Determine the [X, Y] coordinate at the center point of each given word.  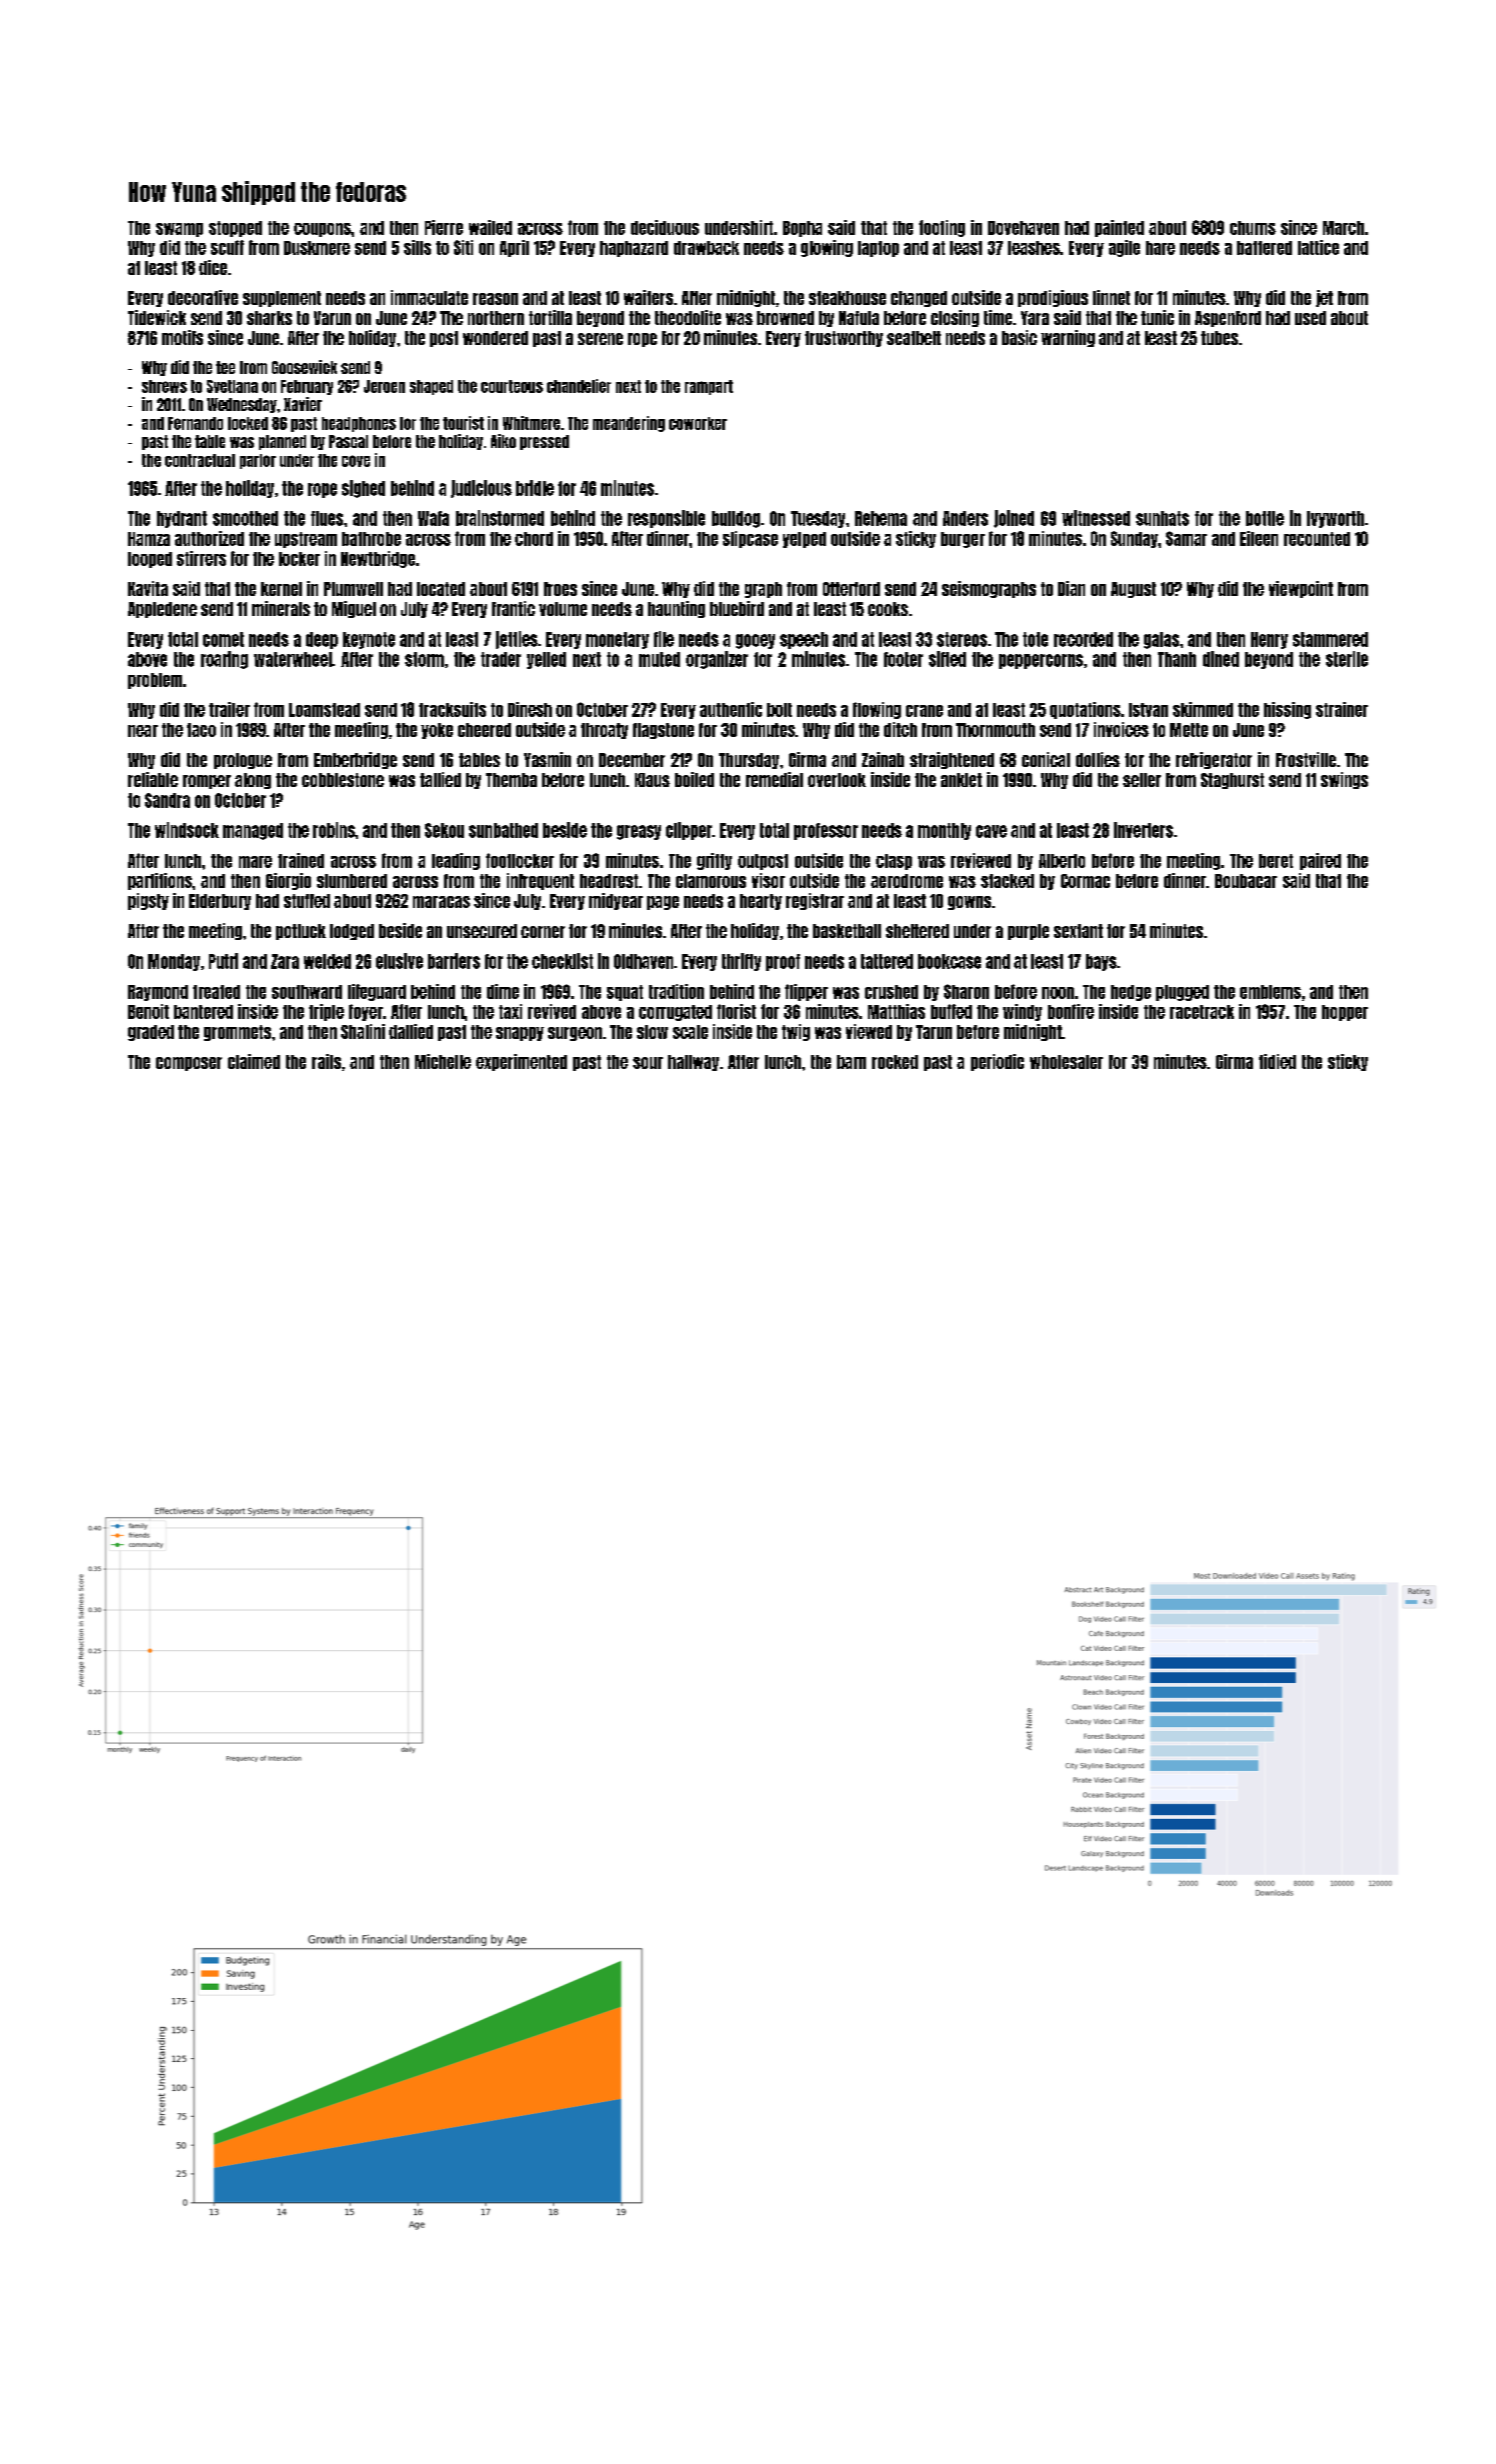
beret [1276, 861]
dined [1221, 659]
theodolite [688, 317]
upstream [306, 540]
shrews [164, 386]
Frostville [1306, 759]
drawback [706, 248]
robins [334, 830]
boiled [694, 779]
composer [189, 1064]
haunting [676, 609]
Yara [1035, 318]
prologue [243, 761]
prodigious [1053, 298]
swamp [179, 230]
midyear [616, 901]
